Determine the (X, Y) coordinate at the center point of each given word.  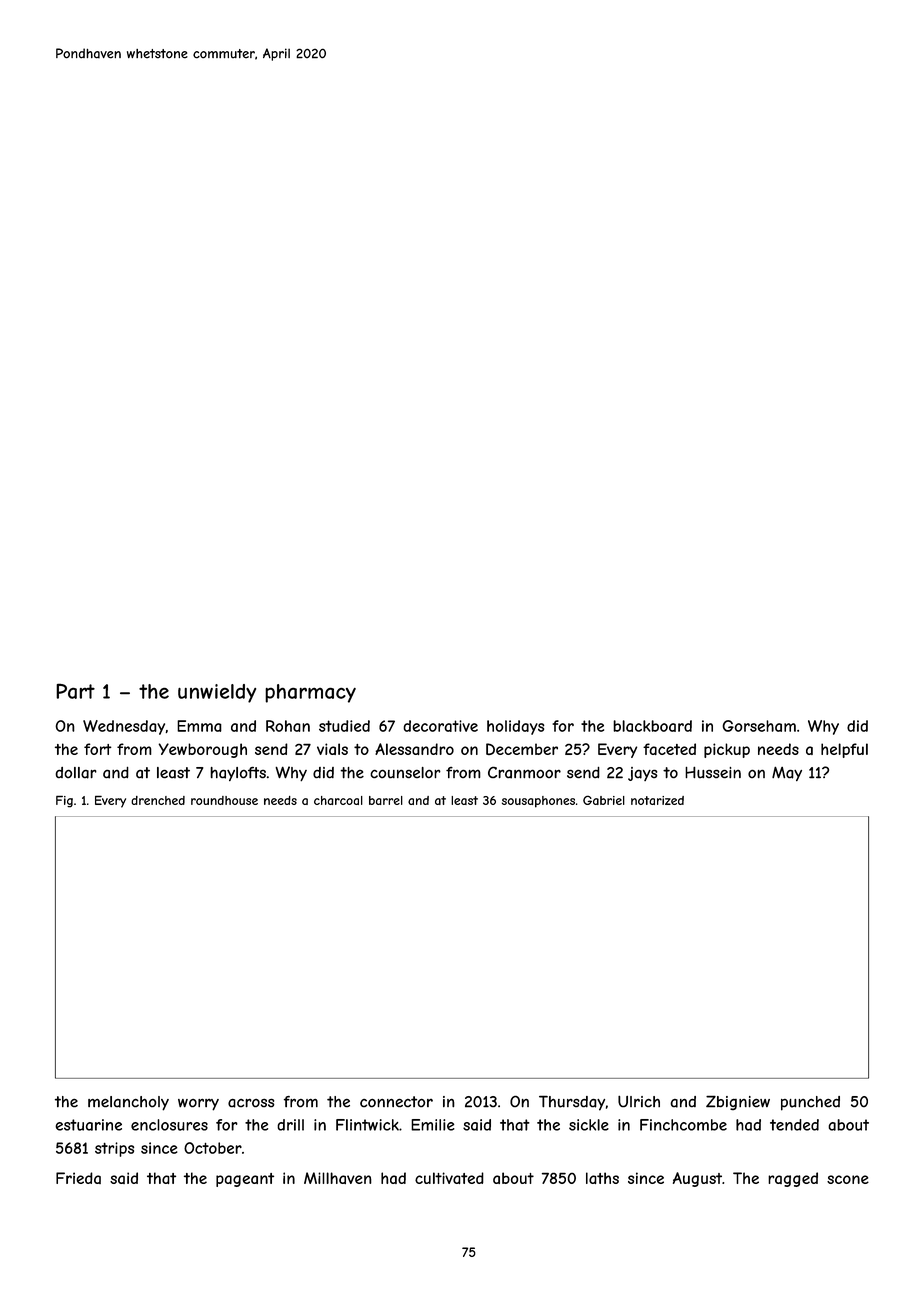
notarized (657, 800)
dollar (76, 773)
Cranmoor (524, 773)
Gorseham (759, 726)
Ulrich (639, 1101)
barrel (386, 800)
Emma (199, 726)
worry (198, 1104)
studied (344, 726)
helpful (844, 750)
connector (396, 1101)
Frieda (78, 1178)
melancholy (128, 1103)
